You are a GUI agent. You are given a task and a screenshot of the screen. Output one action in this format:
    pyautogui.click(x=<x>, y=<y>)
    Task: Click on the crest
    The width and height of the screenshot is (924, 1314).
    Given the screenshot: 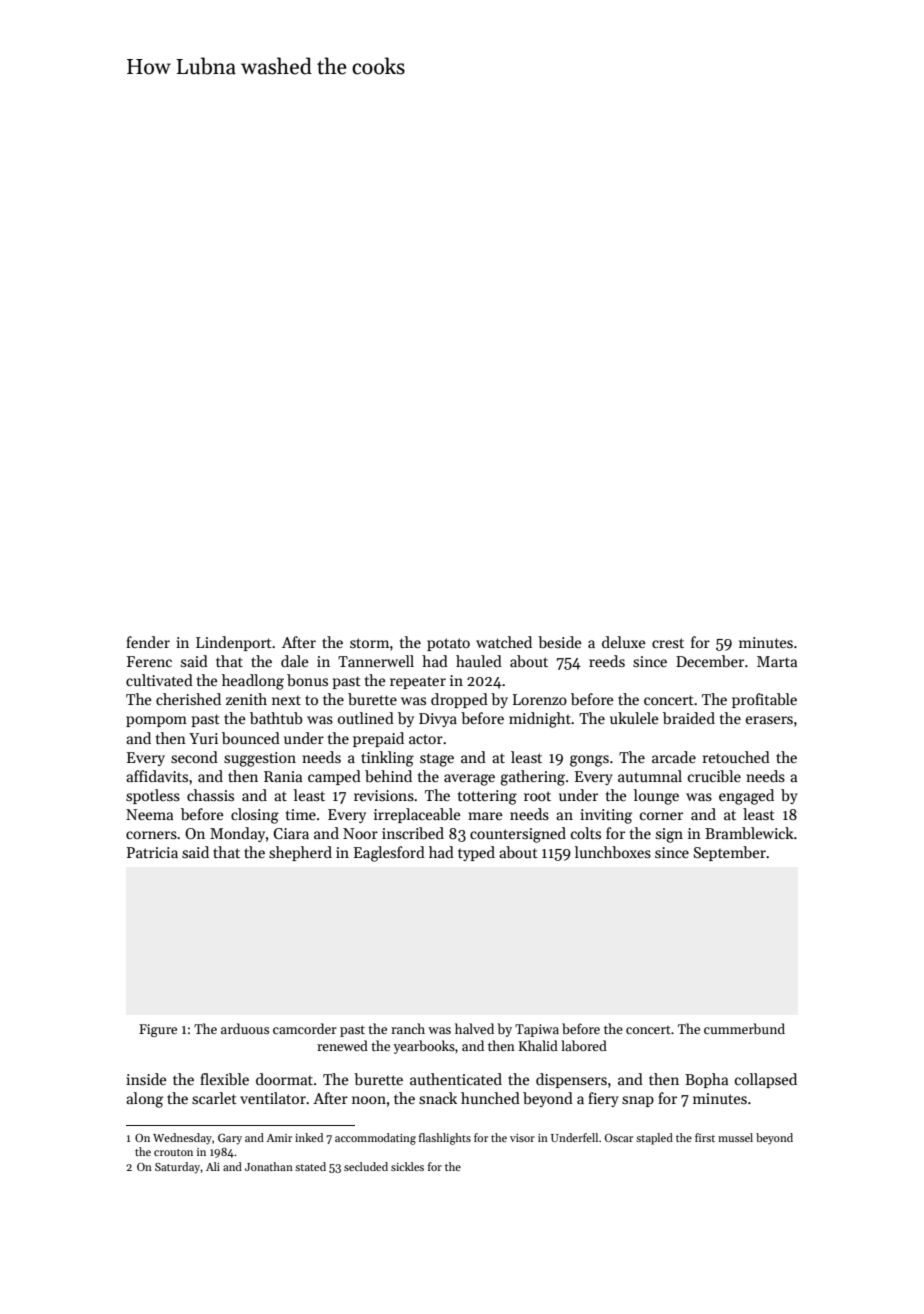 What is the action you would take?
    pyautogui.click(x=668, y=643)
